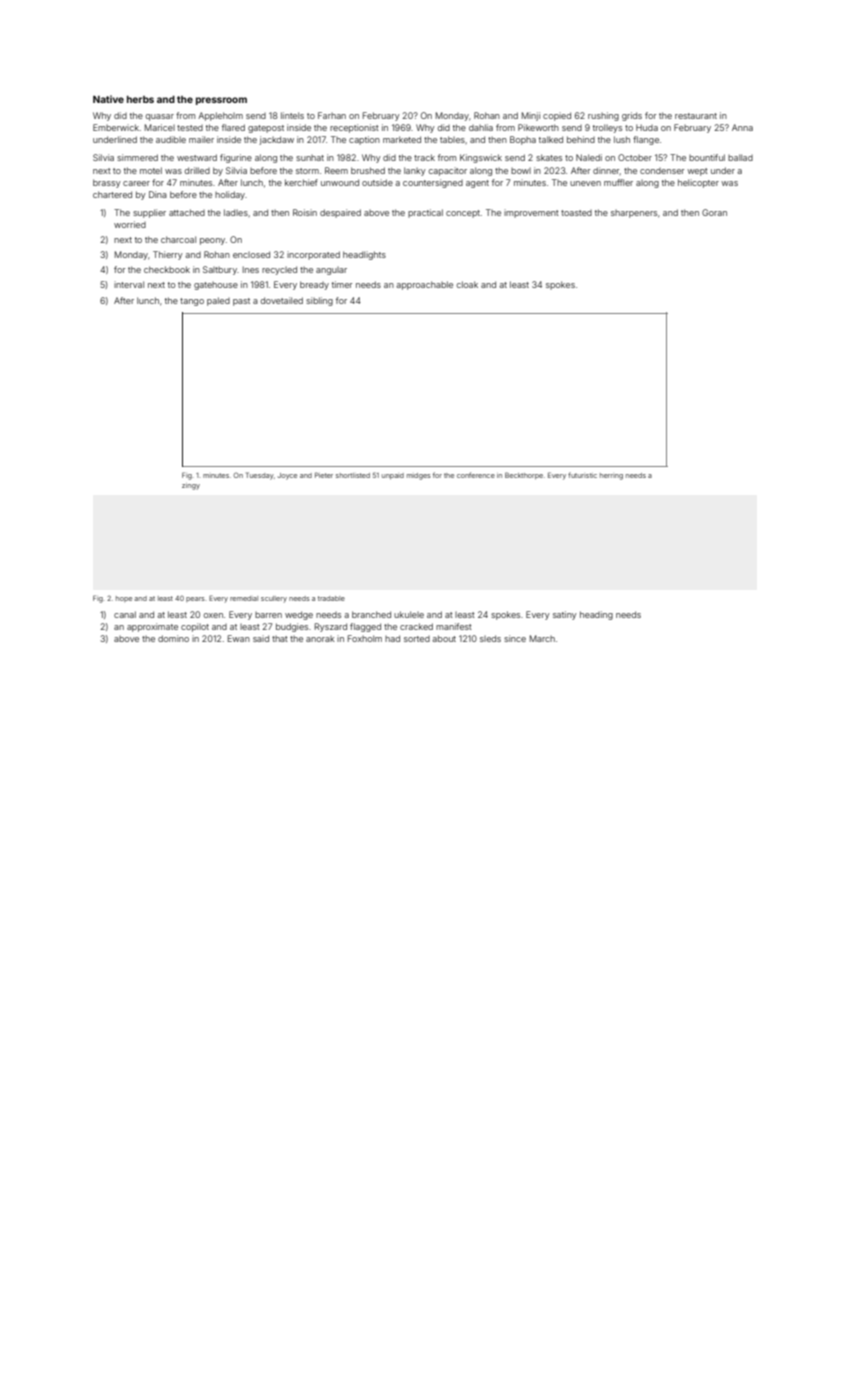 This screenshot has height=1400, width=849. What do you see at coordinates (463, 214) in the screenshot?
I see `concept` at bounding box center [463, 214].
